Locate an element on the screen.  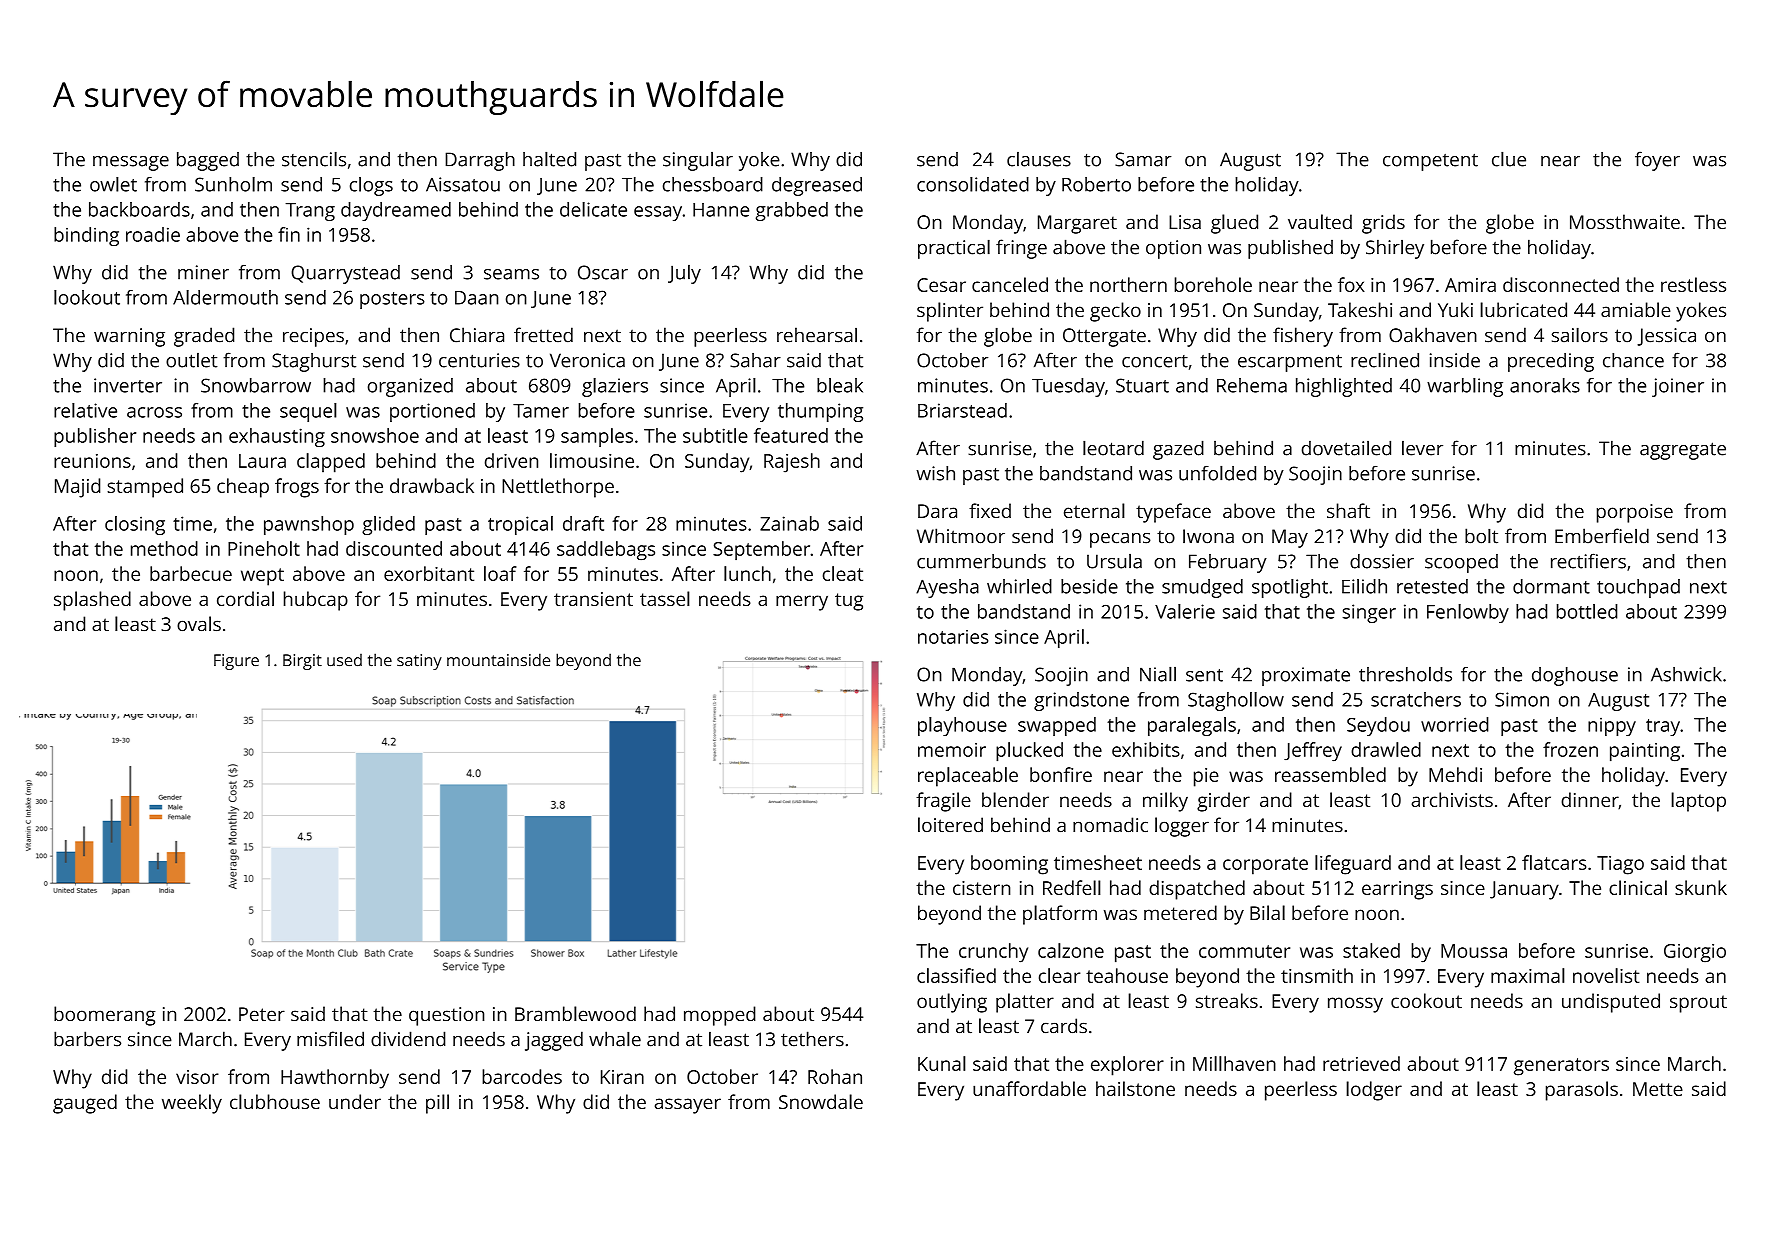
cistern is located at coordinates (981, 888).
